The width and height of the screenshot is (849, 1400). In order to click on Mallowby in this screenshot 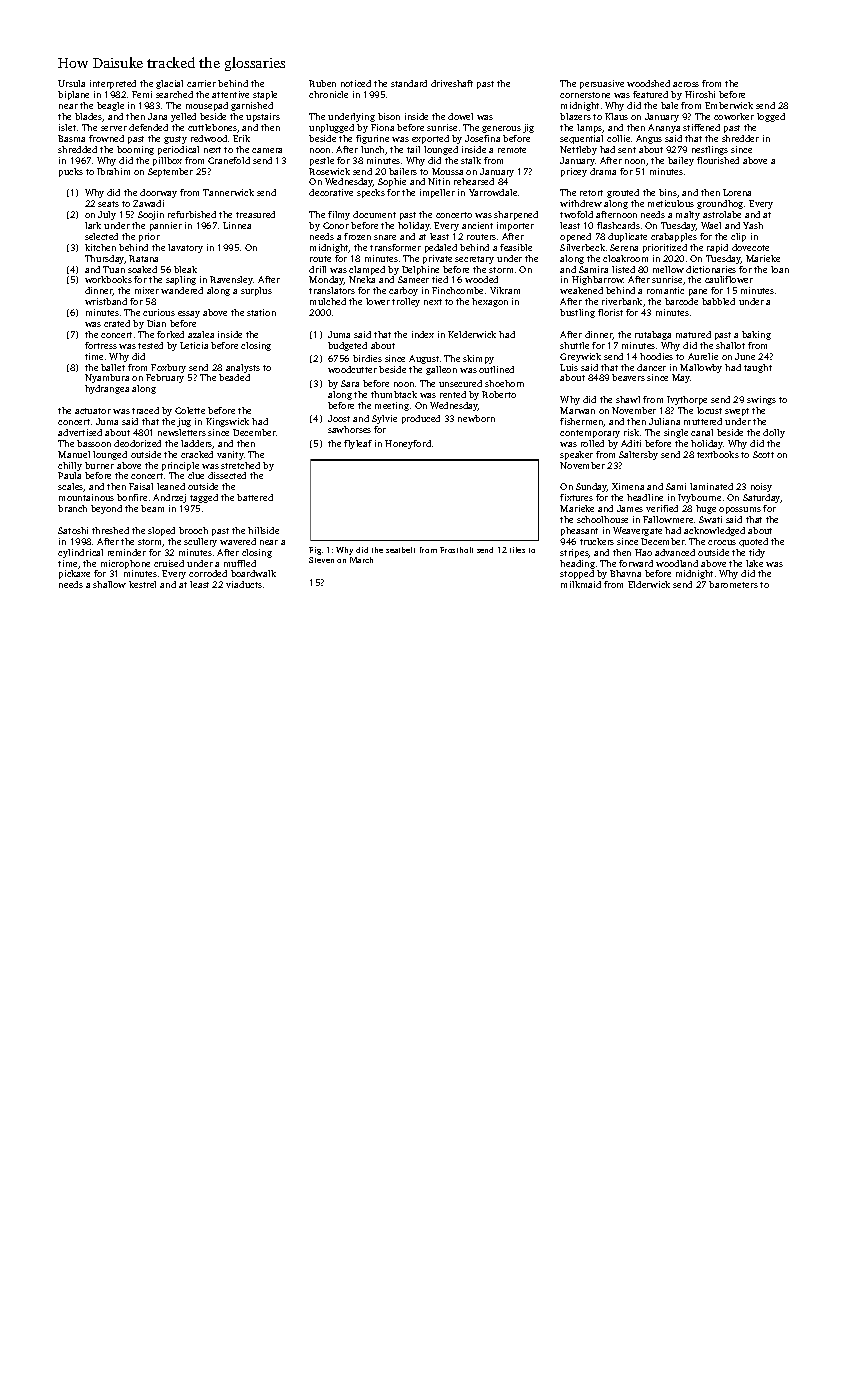, I will do `click(701, 368)`.
